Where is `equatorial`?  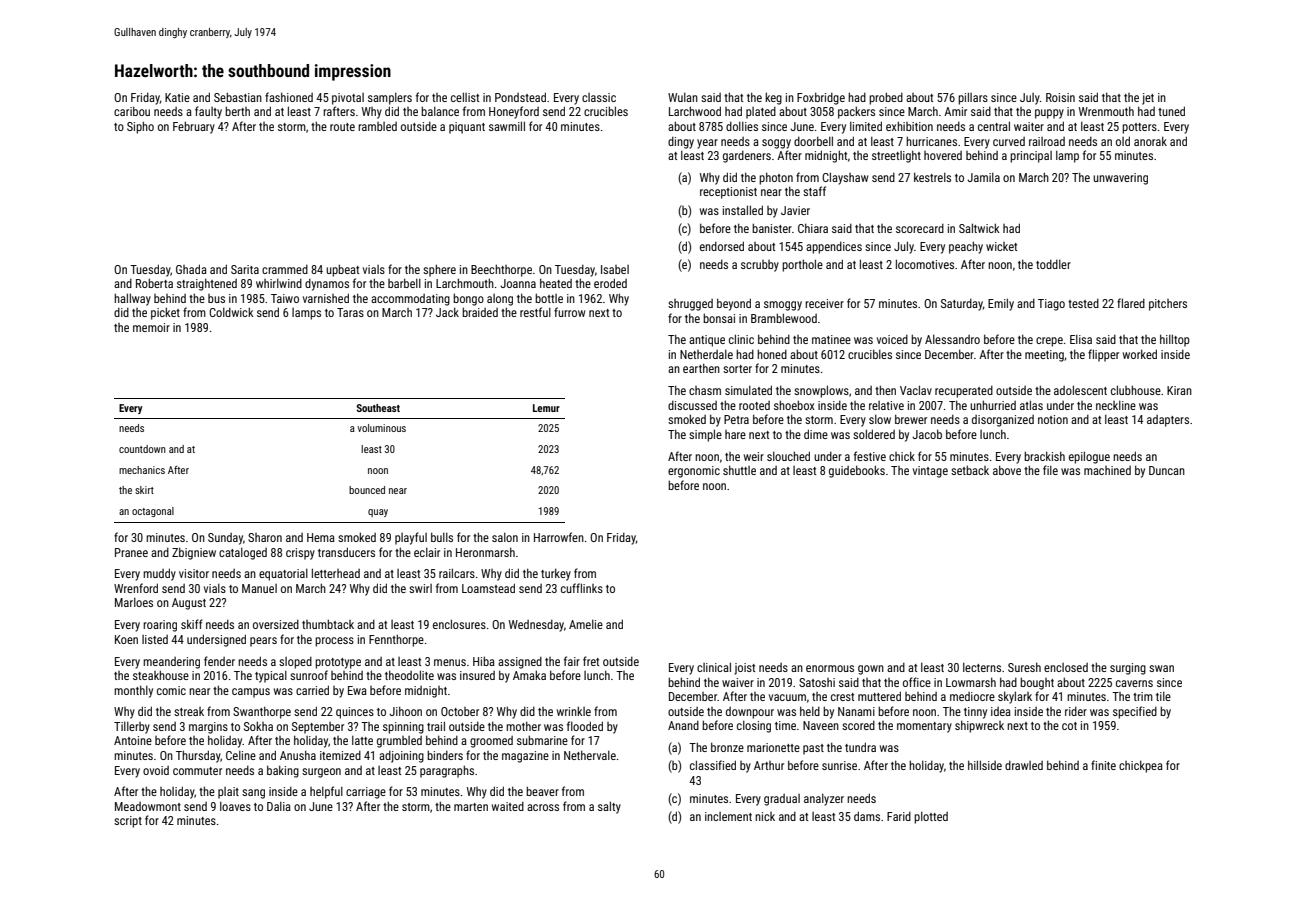 equatorial is located at coordinates (283, 574).
